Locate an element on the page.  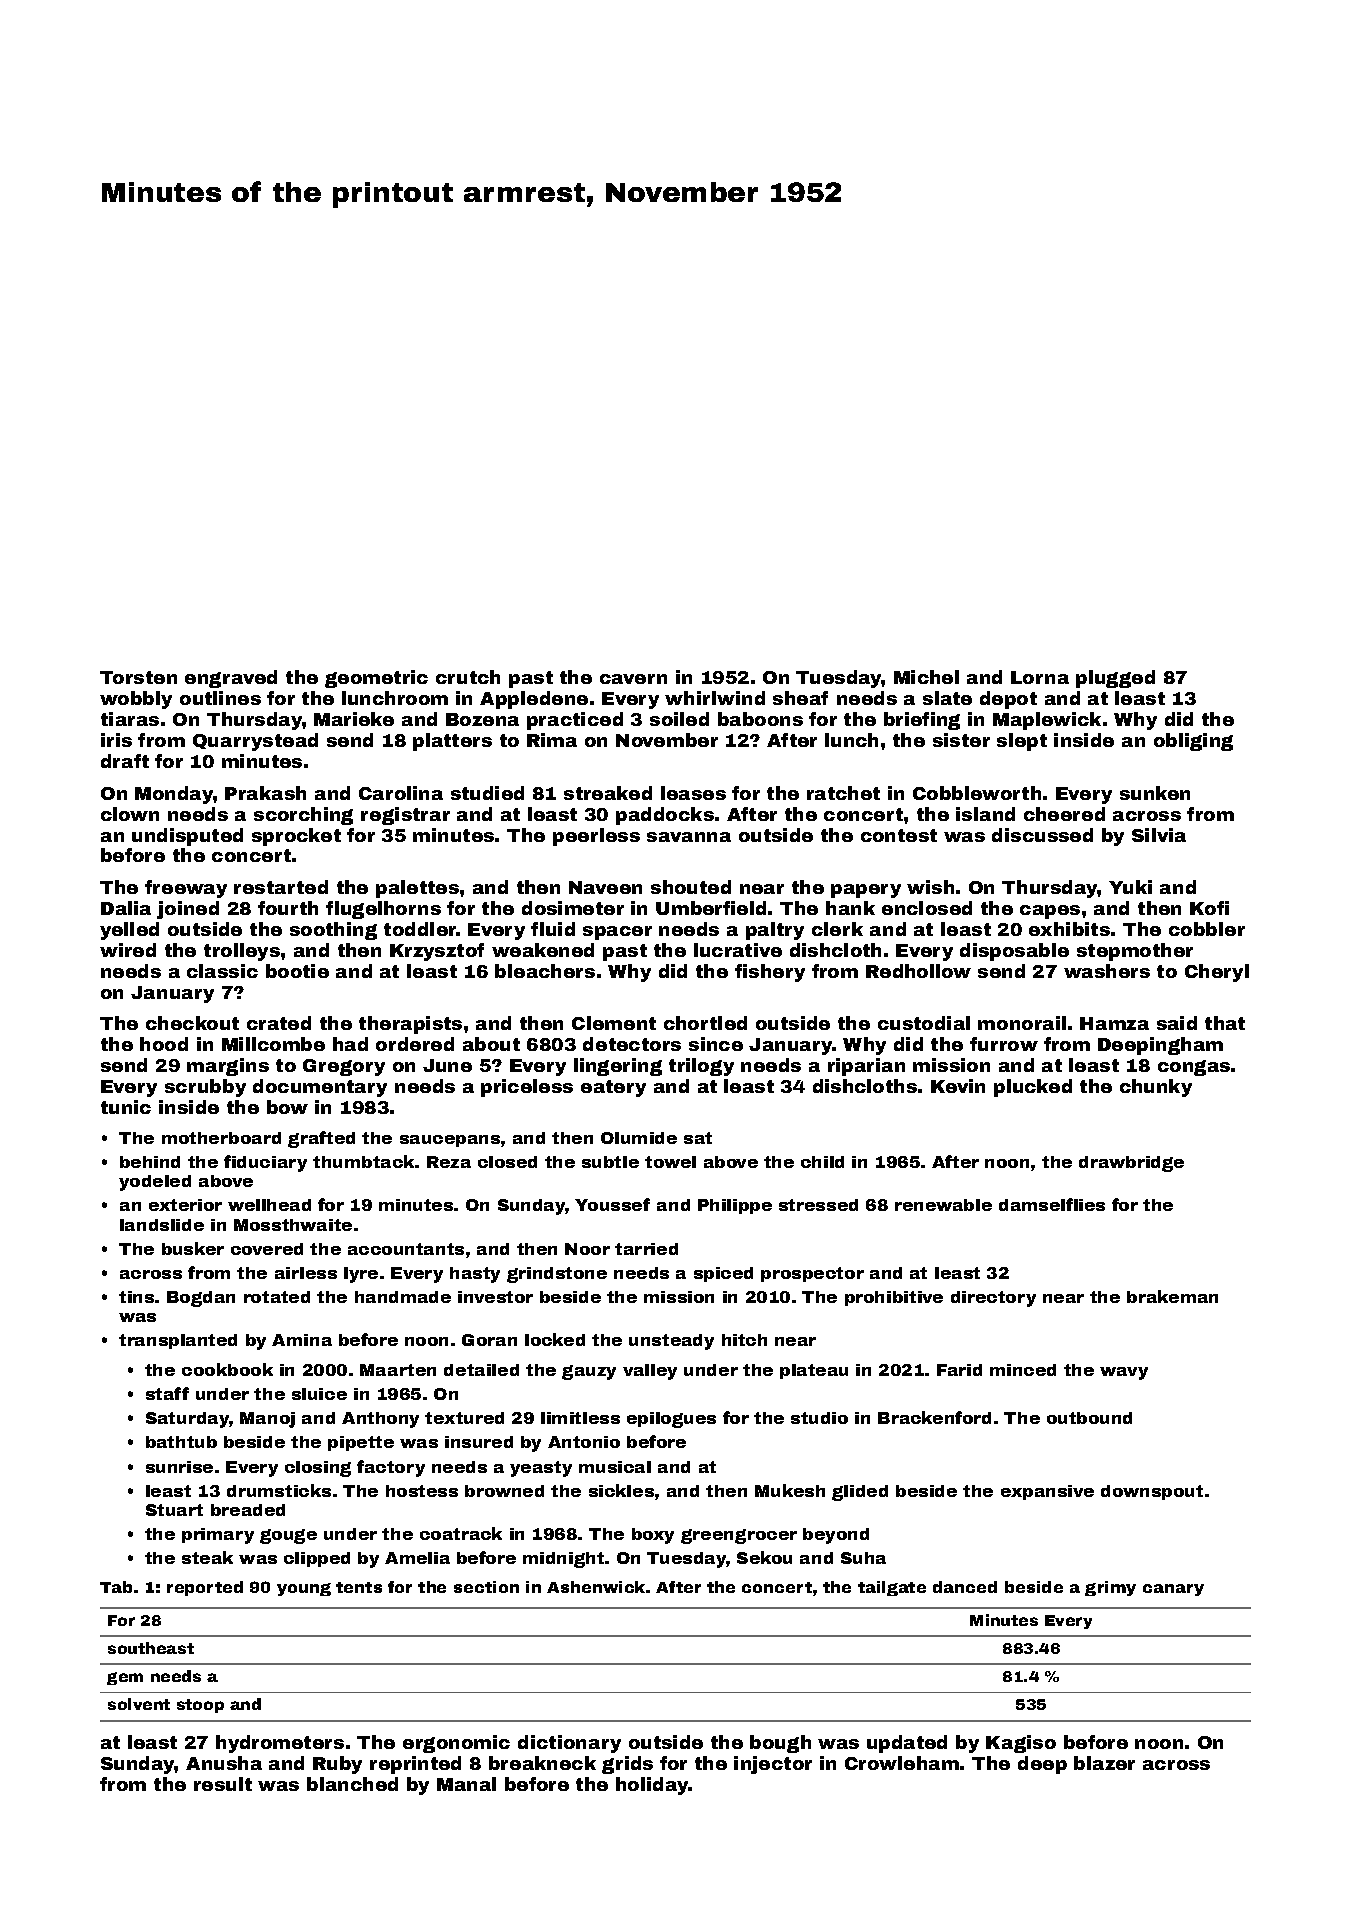
staff is located at coordinates (167, 1393).
